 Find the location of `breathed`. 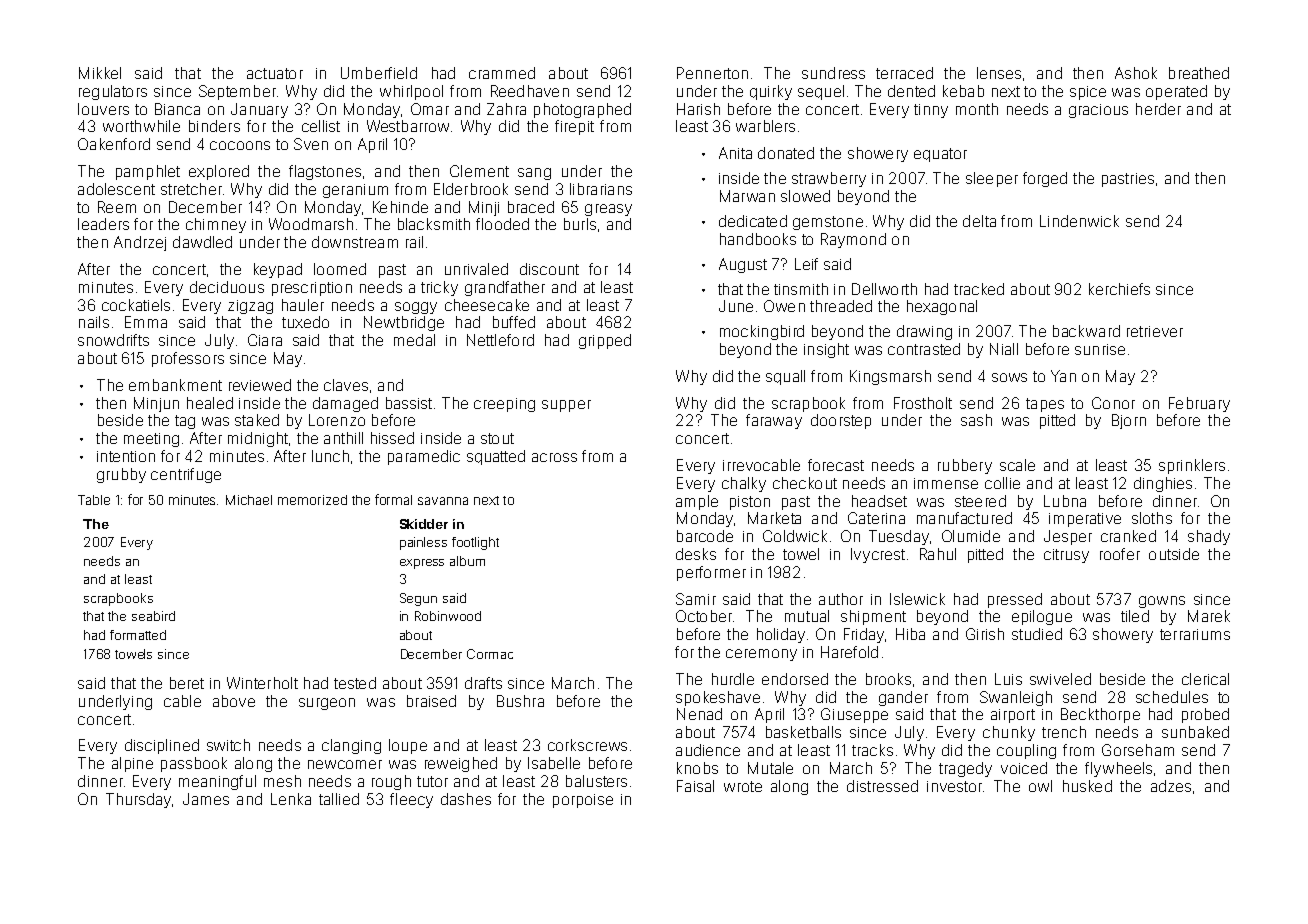

breathed is located at coordinates (1199, 73).
